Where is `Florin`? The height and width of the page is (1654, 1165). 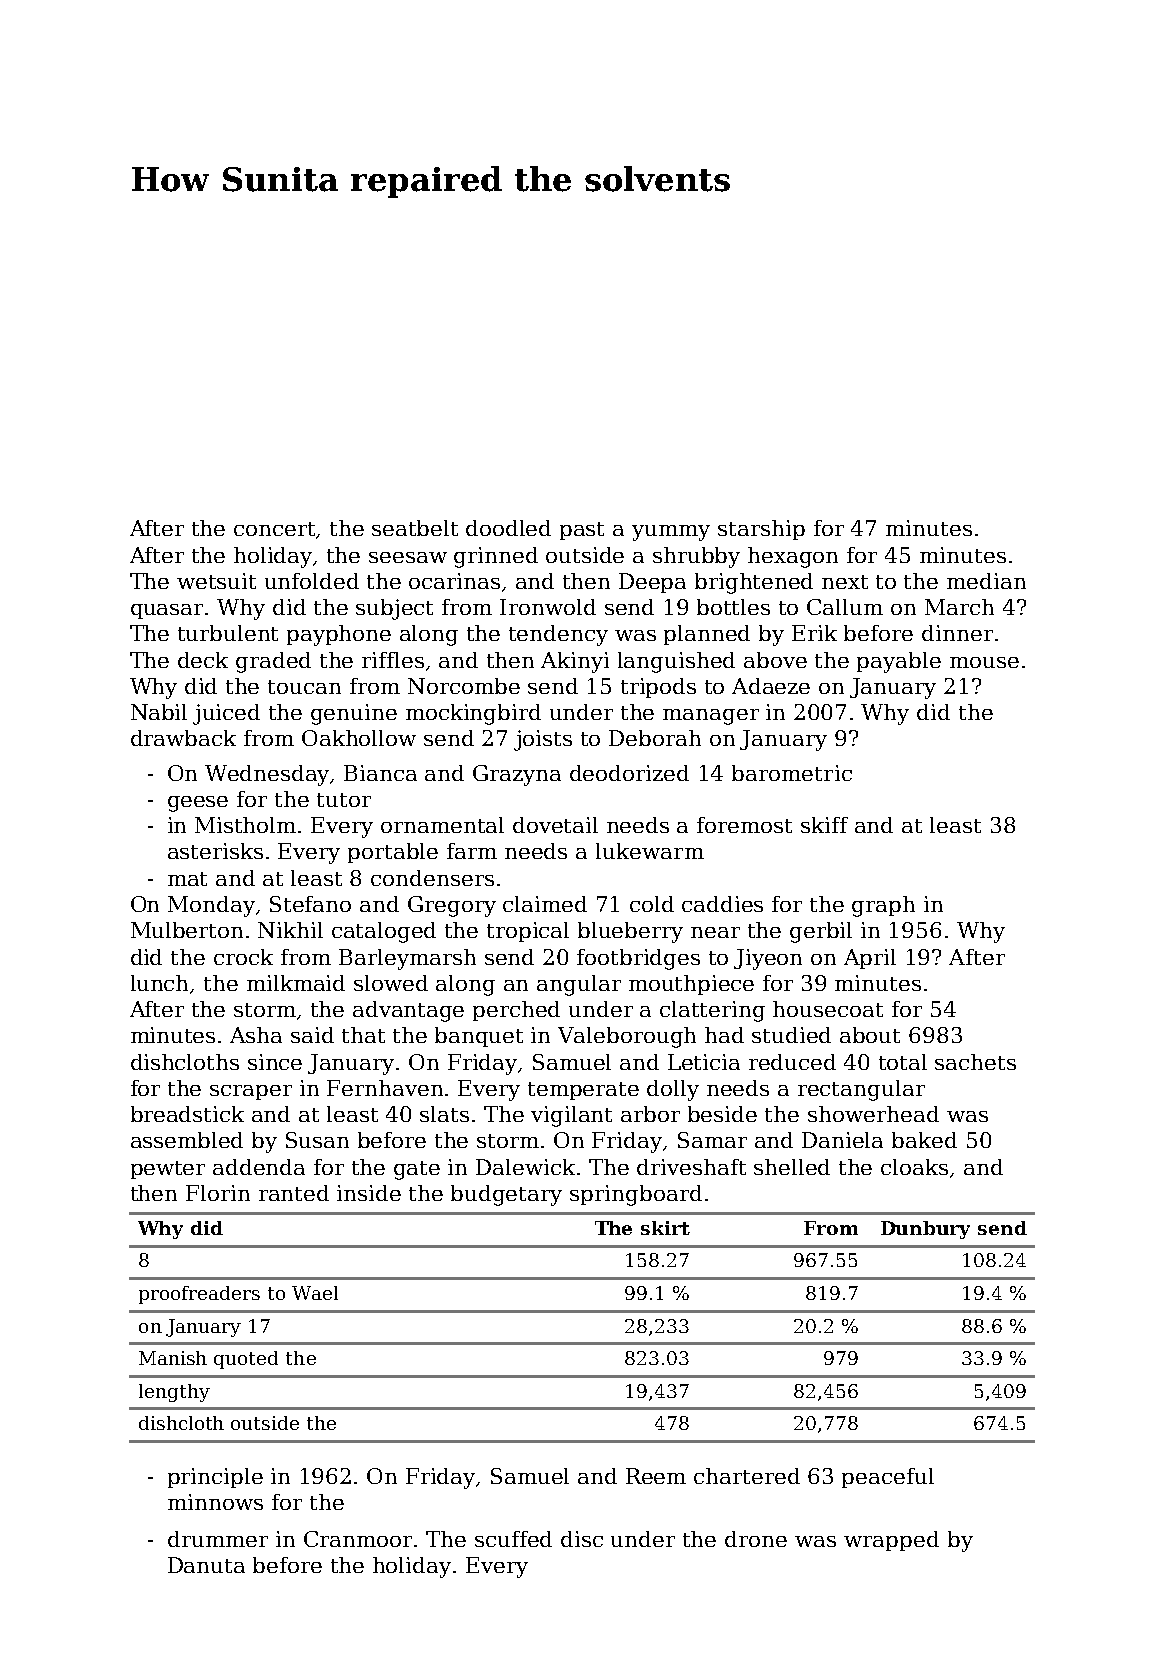
Florin is located at coordinates (218, 1193).
